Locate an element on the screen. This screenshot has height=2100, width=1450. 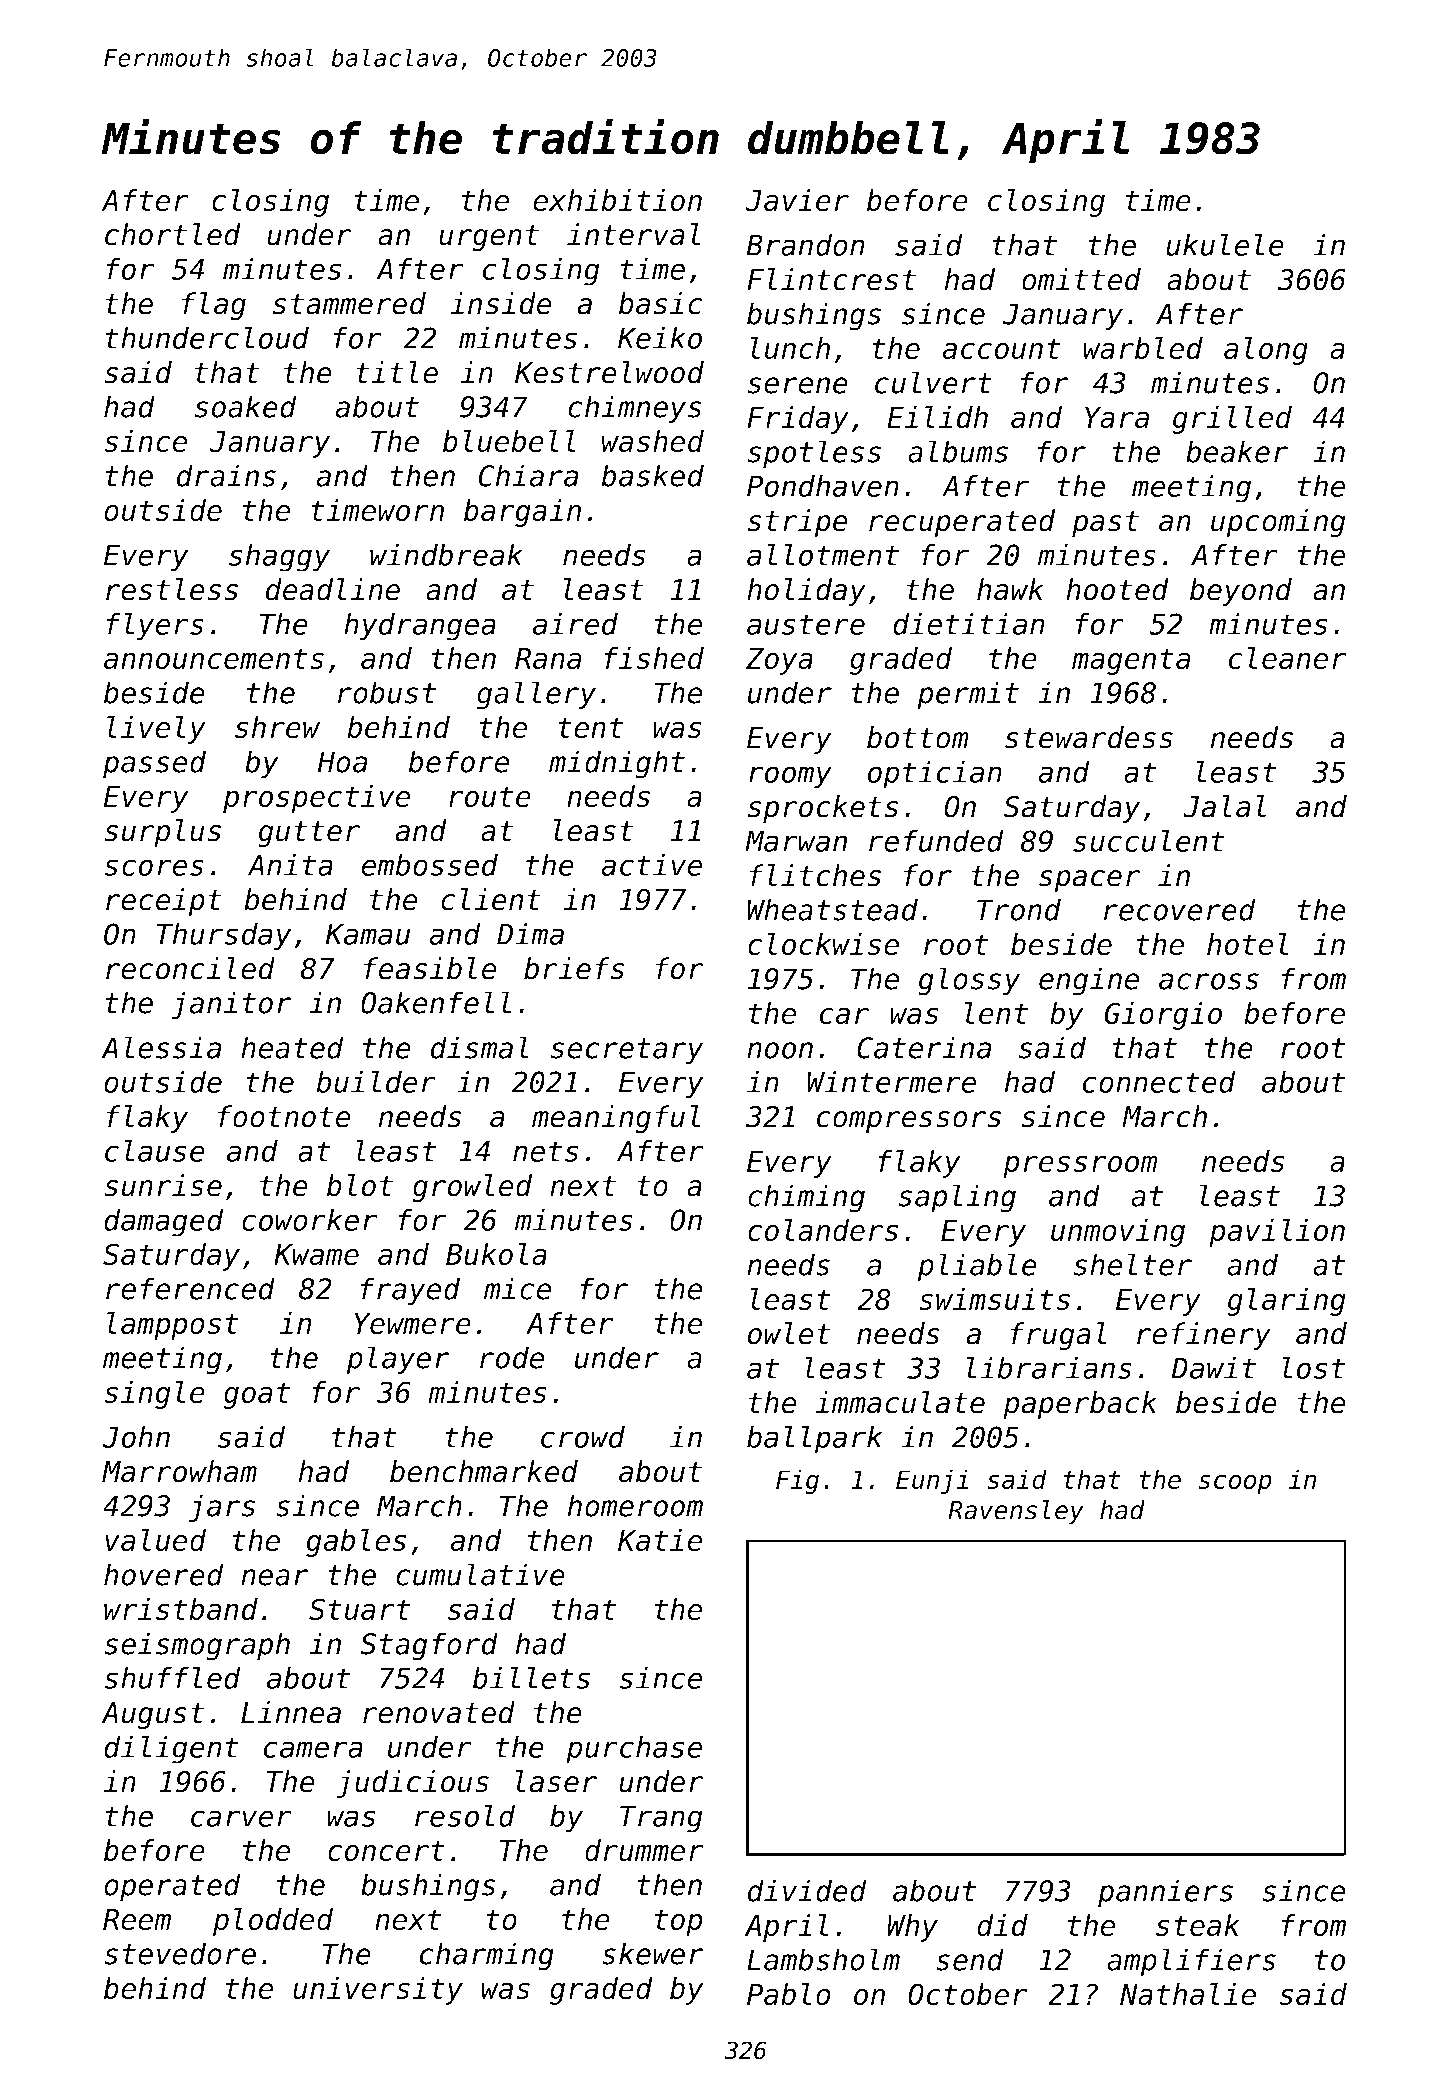
beyond is located at coordinates (1241, 592).
